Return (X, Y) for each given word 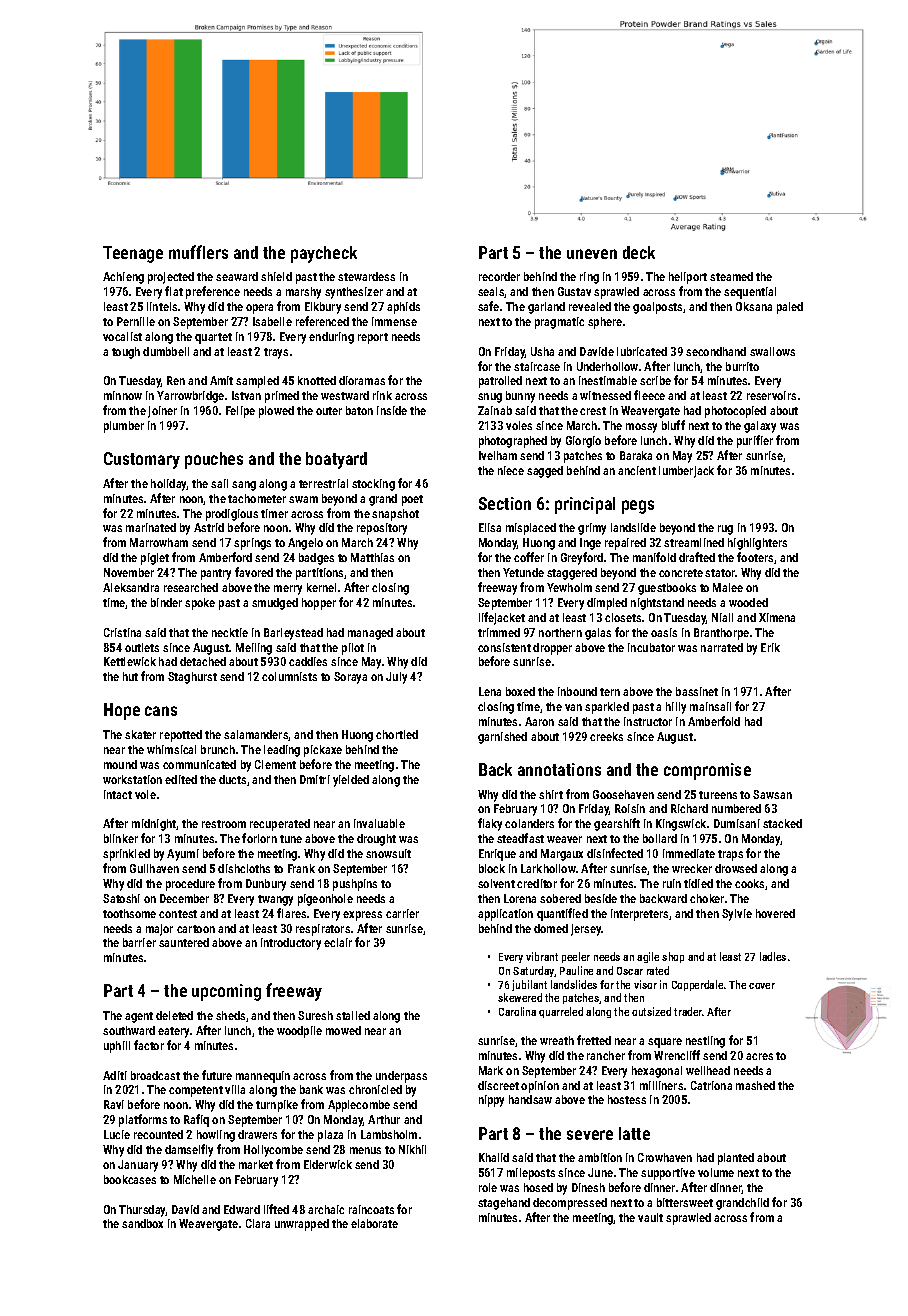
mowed (343, 1030)
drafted (697, 557)
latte (634, 1133)
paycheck (324, 254)
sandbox (142, 1223)
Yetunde (523, 572)
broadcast (155, 1075)
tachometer (257, 498)
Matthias (372, 557)
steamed (731, 276)
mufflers (198, 252)
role (488, 1187)
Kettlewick (130, 661)
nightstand (657, 604)
